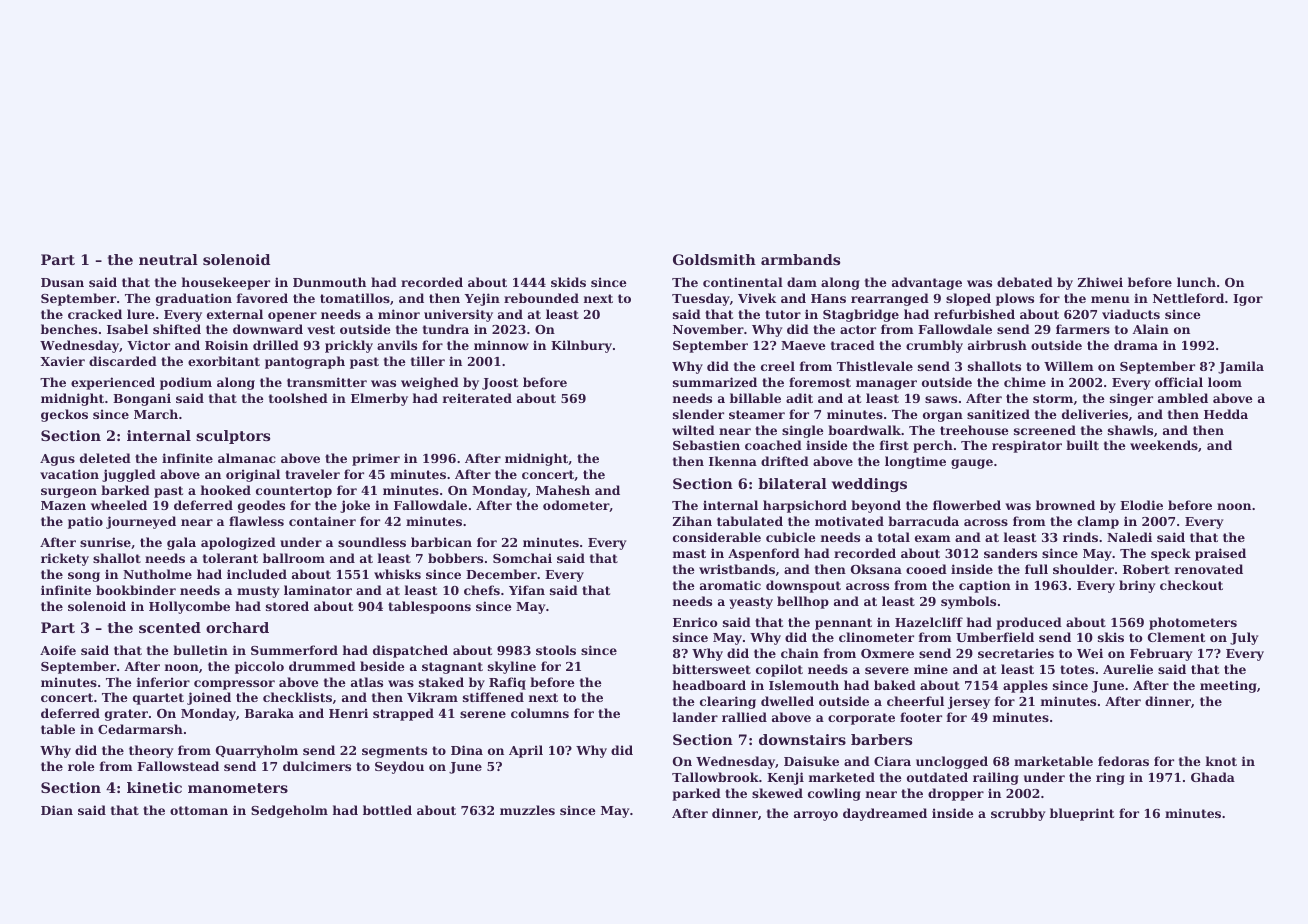 The width and height of the screenshot is (1308, 924). Describe the element at coordinates (733, 461) in the screenshot. I see `Ikenna` at that location.
